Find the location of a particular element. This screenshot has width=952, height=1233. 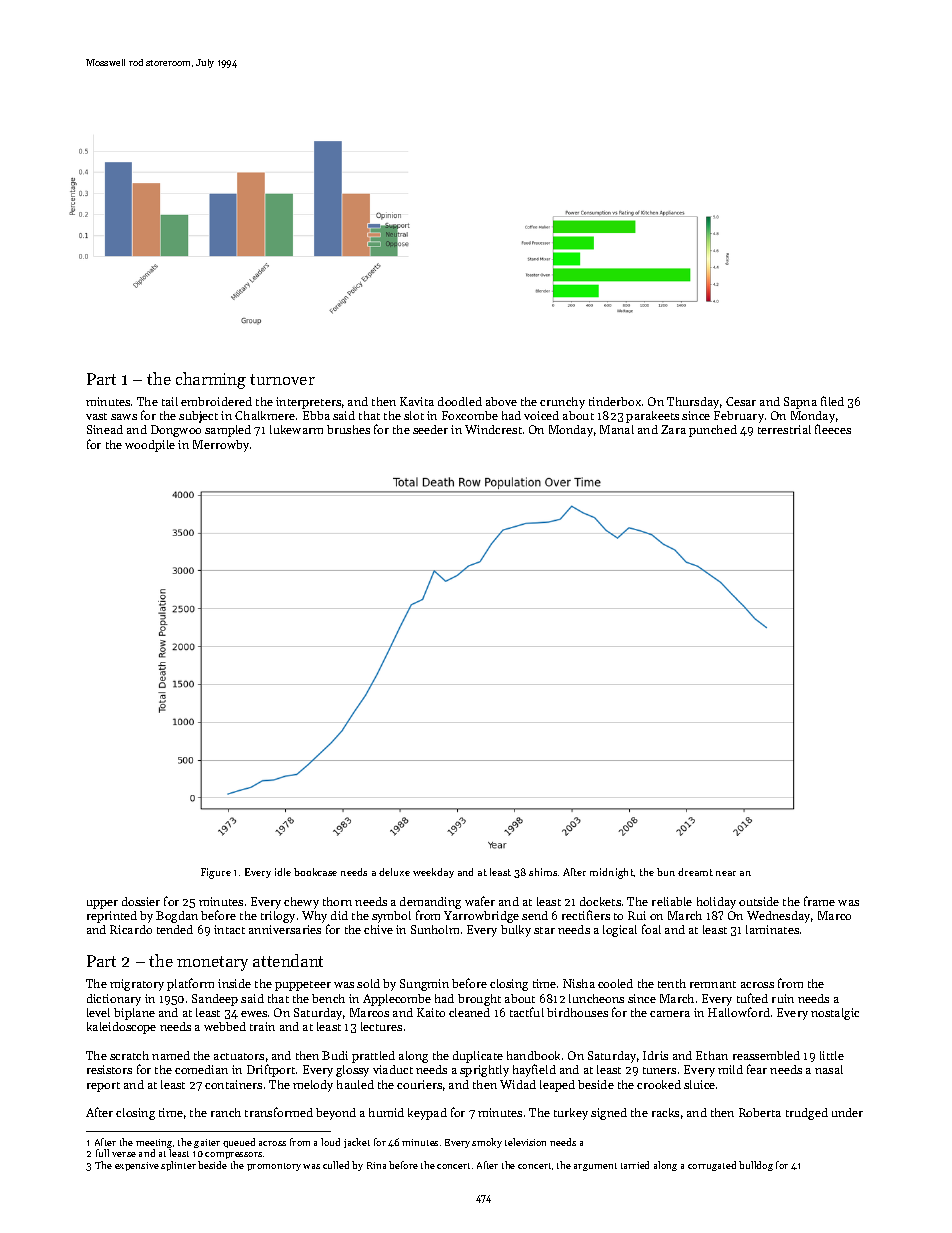

promontory is located at coordinates (274, 1167).
